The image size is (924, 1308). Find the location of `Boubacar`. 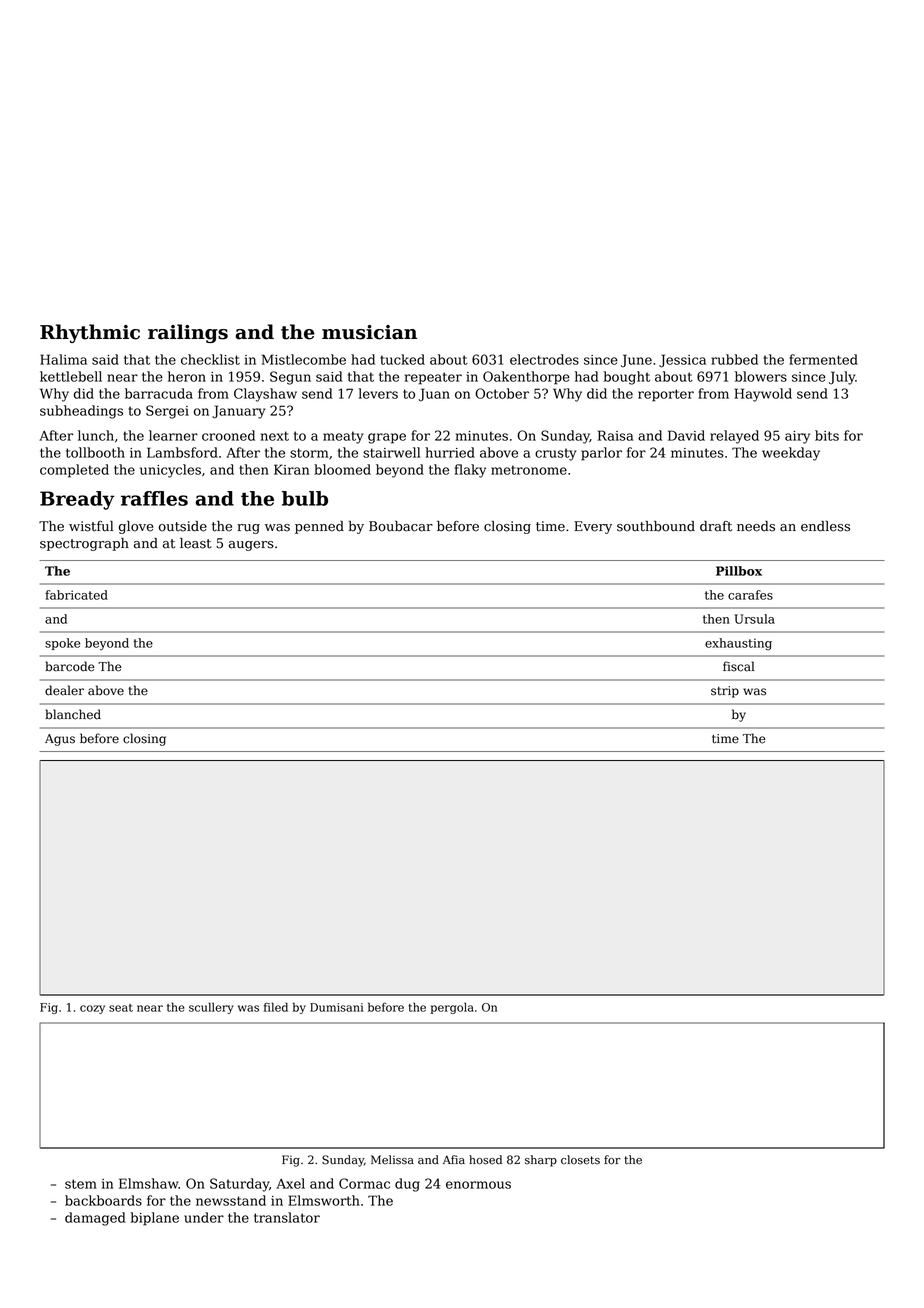

Boubacar is located at coordinates (401, 526).
